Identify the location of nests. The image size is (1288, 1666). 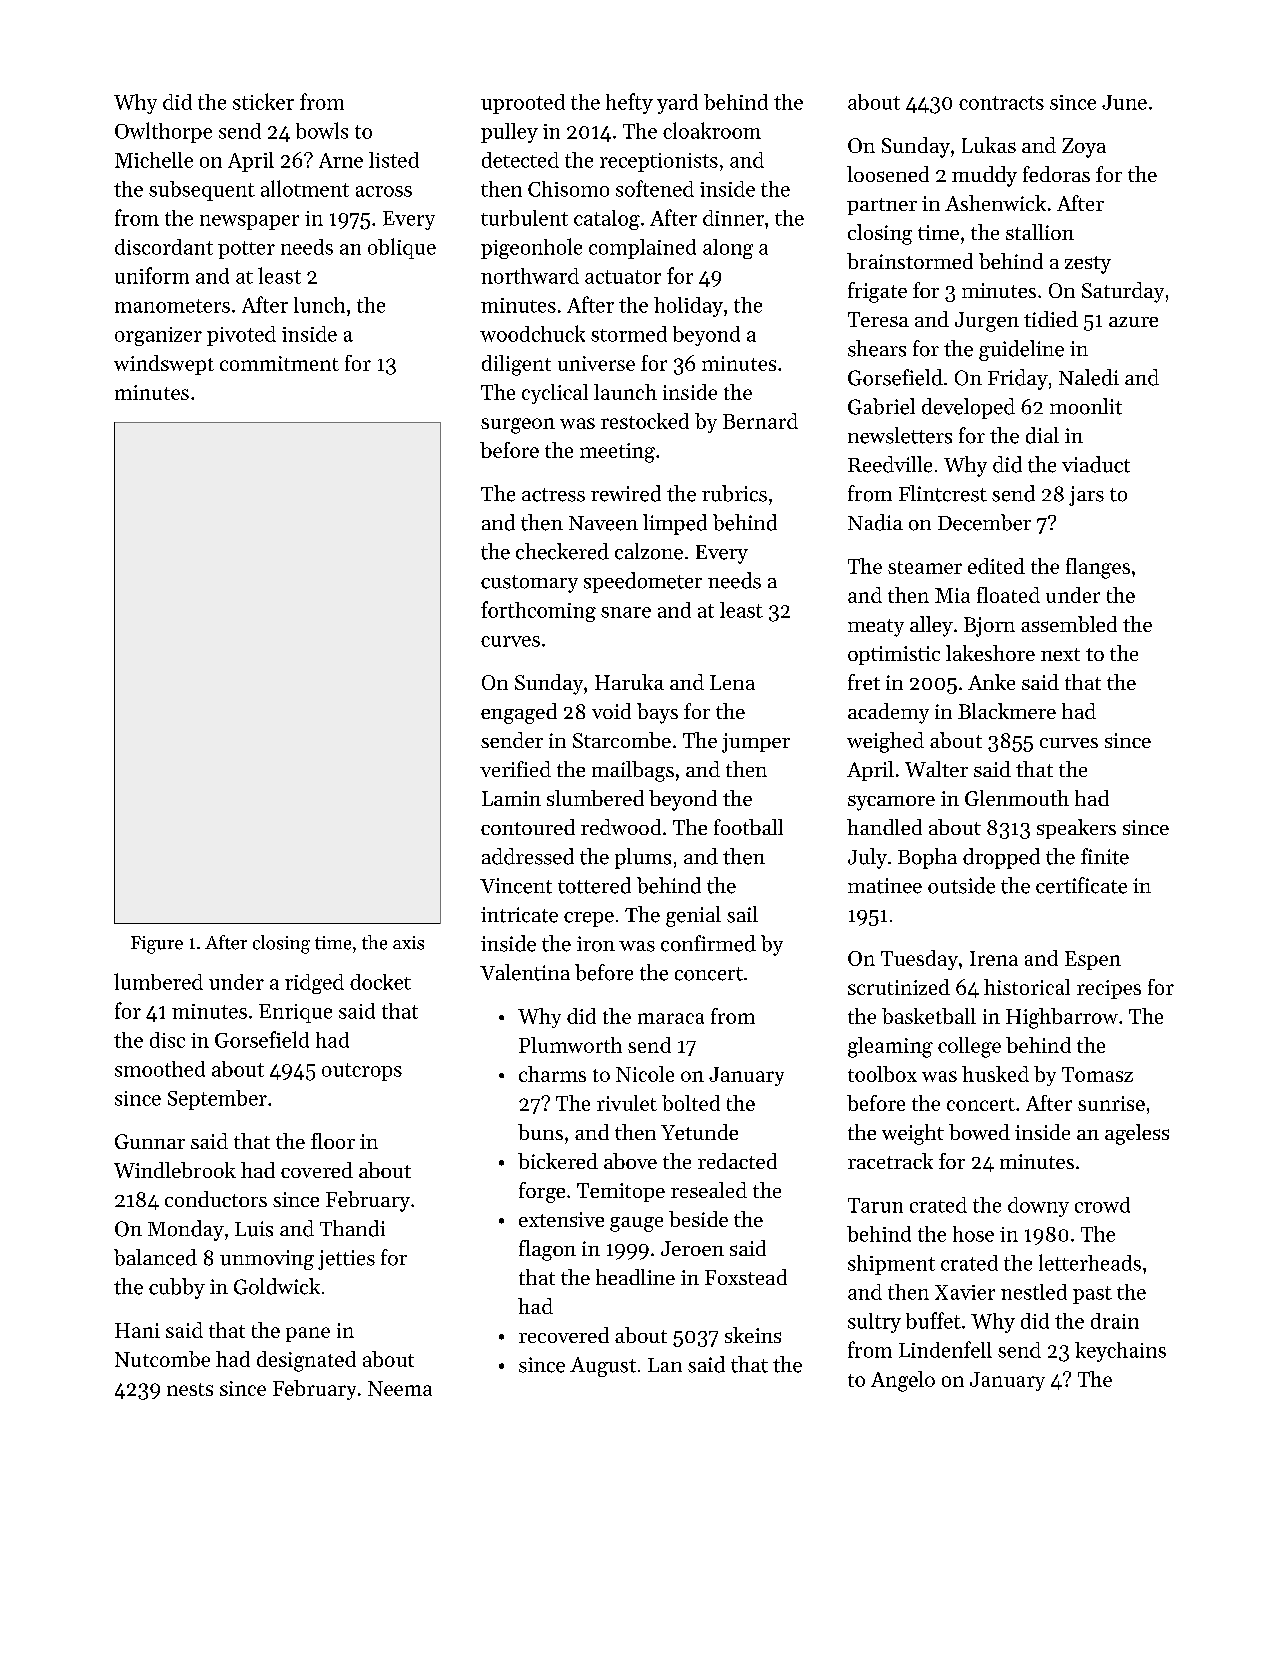
(190, 1389).
